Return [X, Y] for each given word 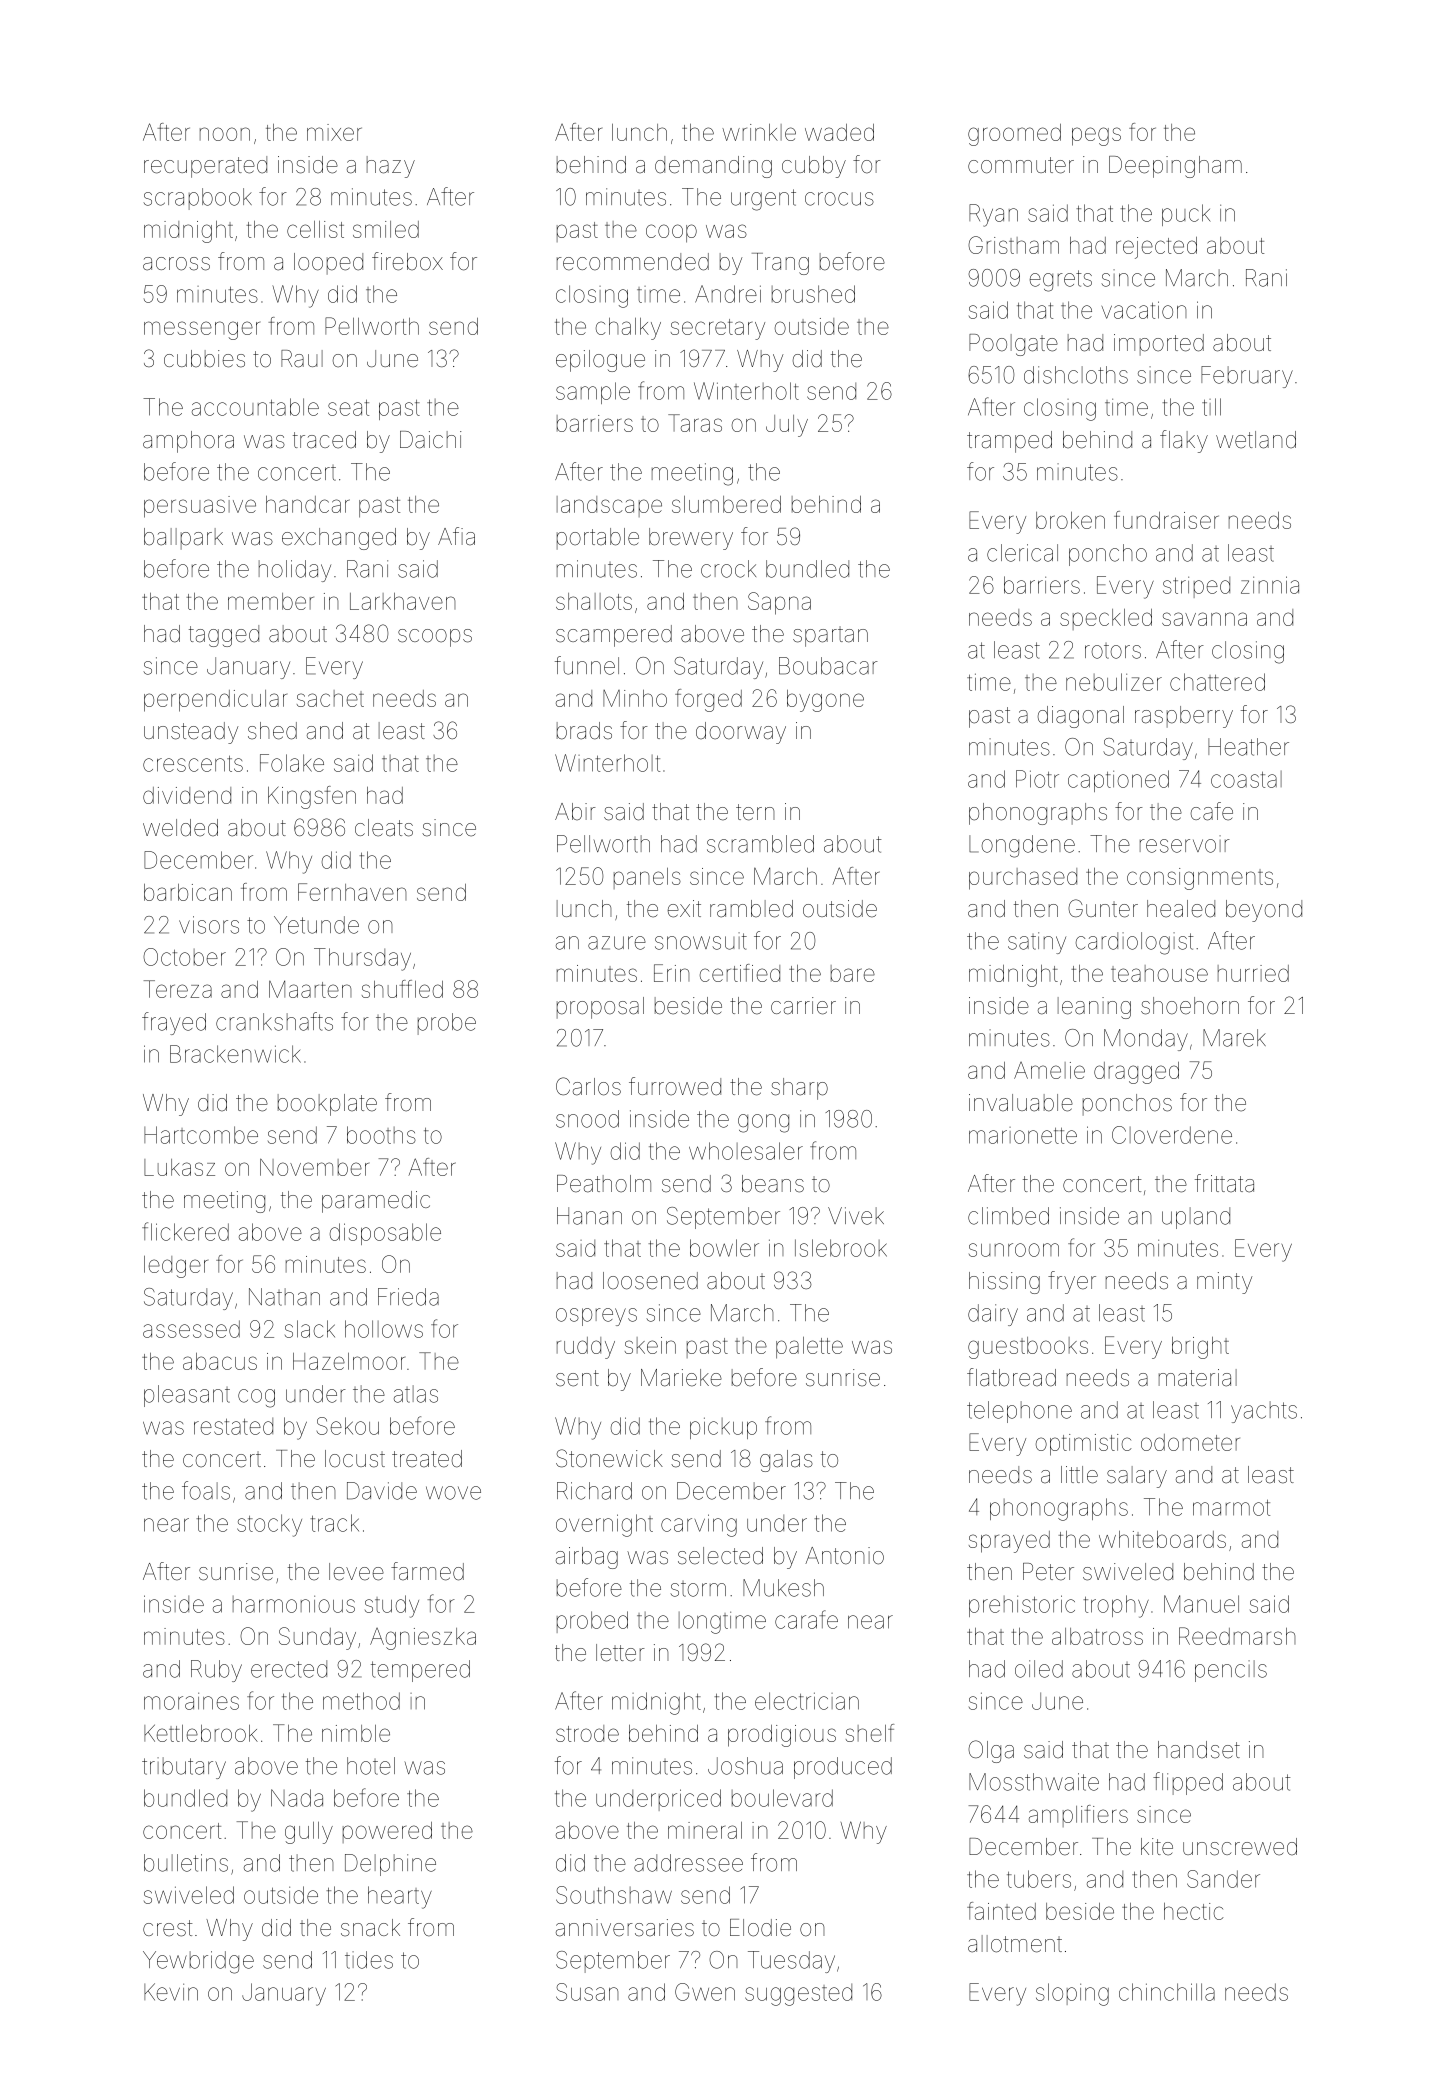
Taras [695, 423]
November [314, 1167]
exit [684, 909]
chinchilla [1167, 1992]
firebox [407, 261]
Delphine [390, 1865]
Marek [1234, 1038]
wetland [1256, 440]
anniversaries [625, 1928]
